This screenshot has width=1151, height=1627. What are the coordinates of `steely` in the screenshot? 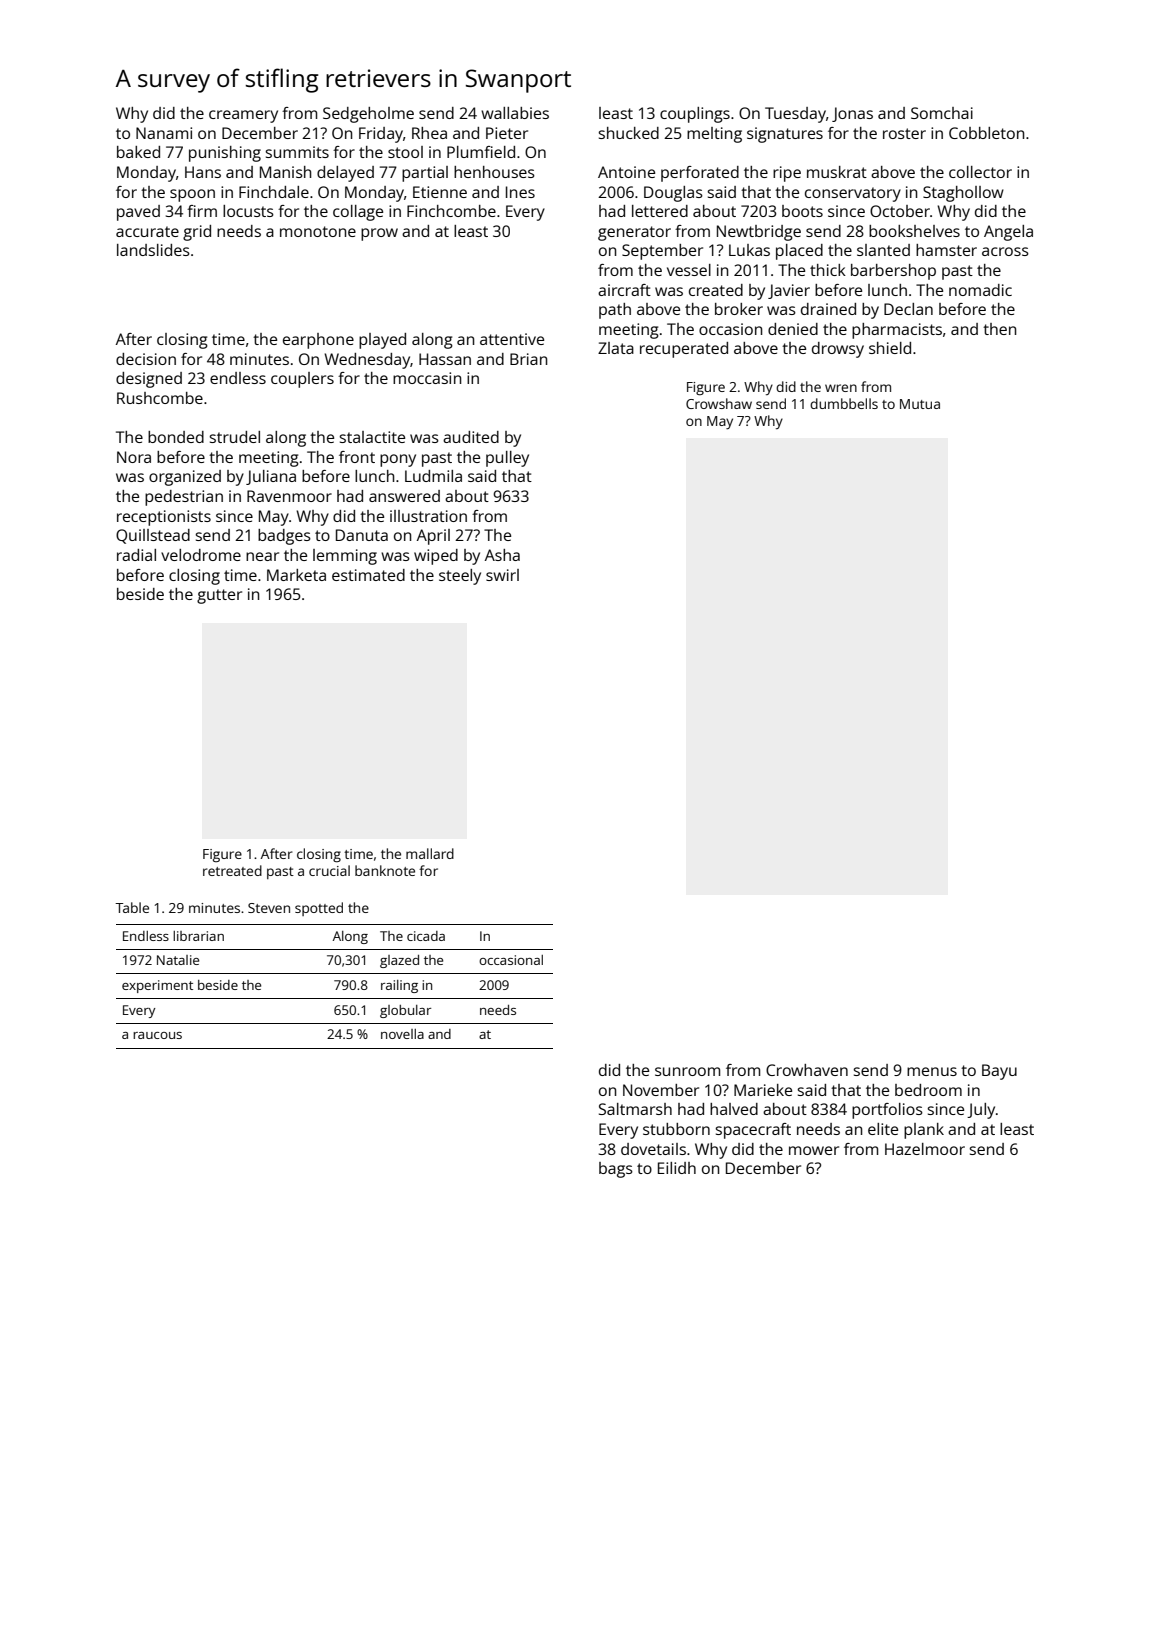 It's located at (460, 577).
